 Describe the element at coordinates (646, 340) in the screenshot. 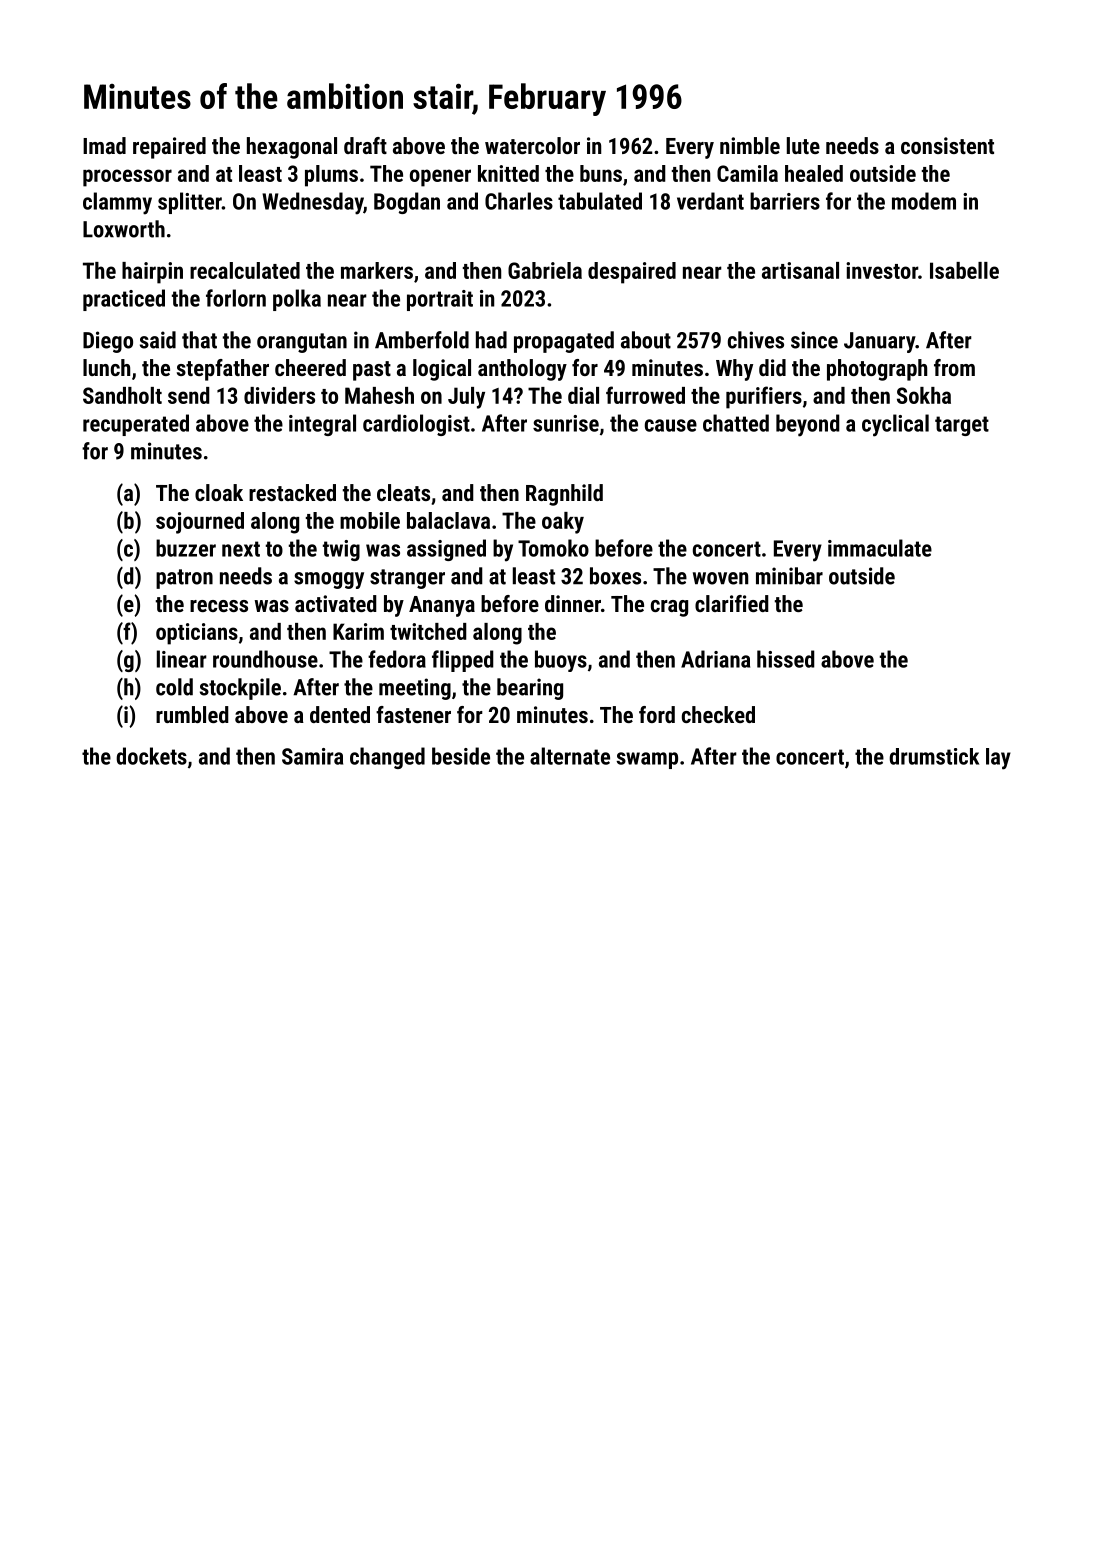

I see `about` at that location.
